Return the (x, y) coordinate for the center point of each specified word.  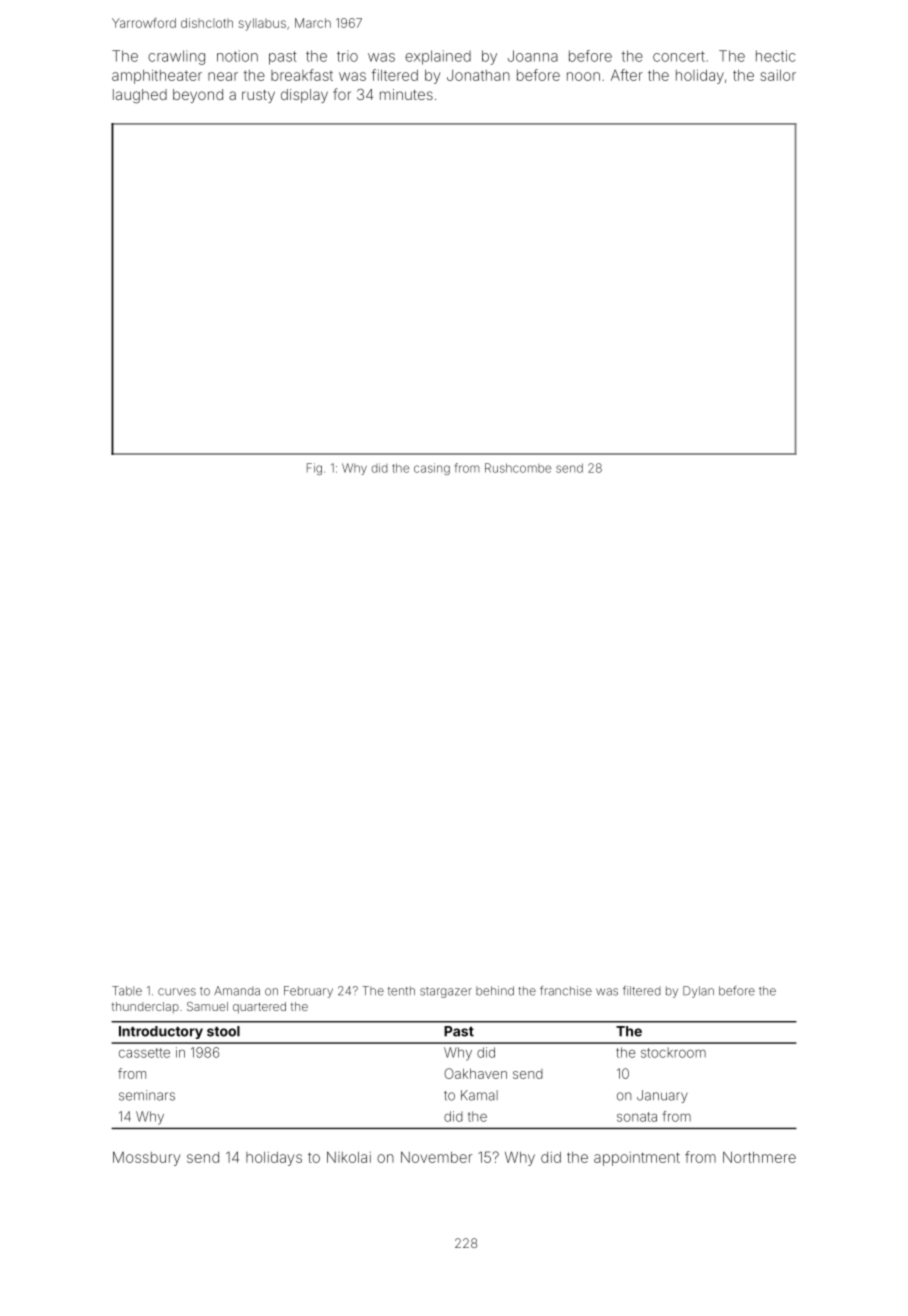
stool (223, 1031)
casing (432, 469)
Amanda (237, 991)
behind (495, 991)
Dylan (698, 992)
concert (679, 56)
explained (438, 57)
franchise (566, 991)
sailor (778, 75)
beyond (198, 96)
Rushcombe (518, 468)
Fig (314, 469)
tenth (401, 991)
